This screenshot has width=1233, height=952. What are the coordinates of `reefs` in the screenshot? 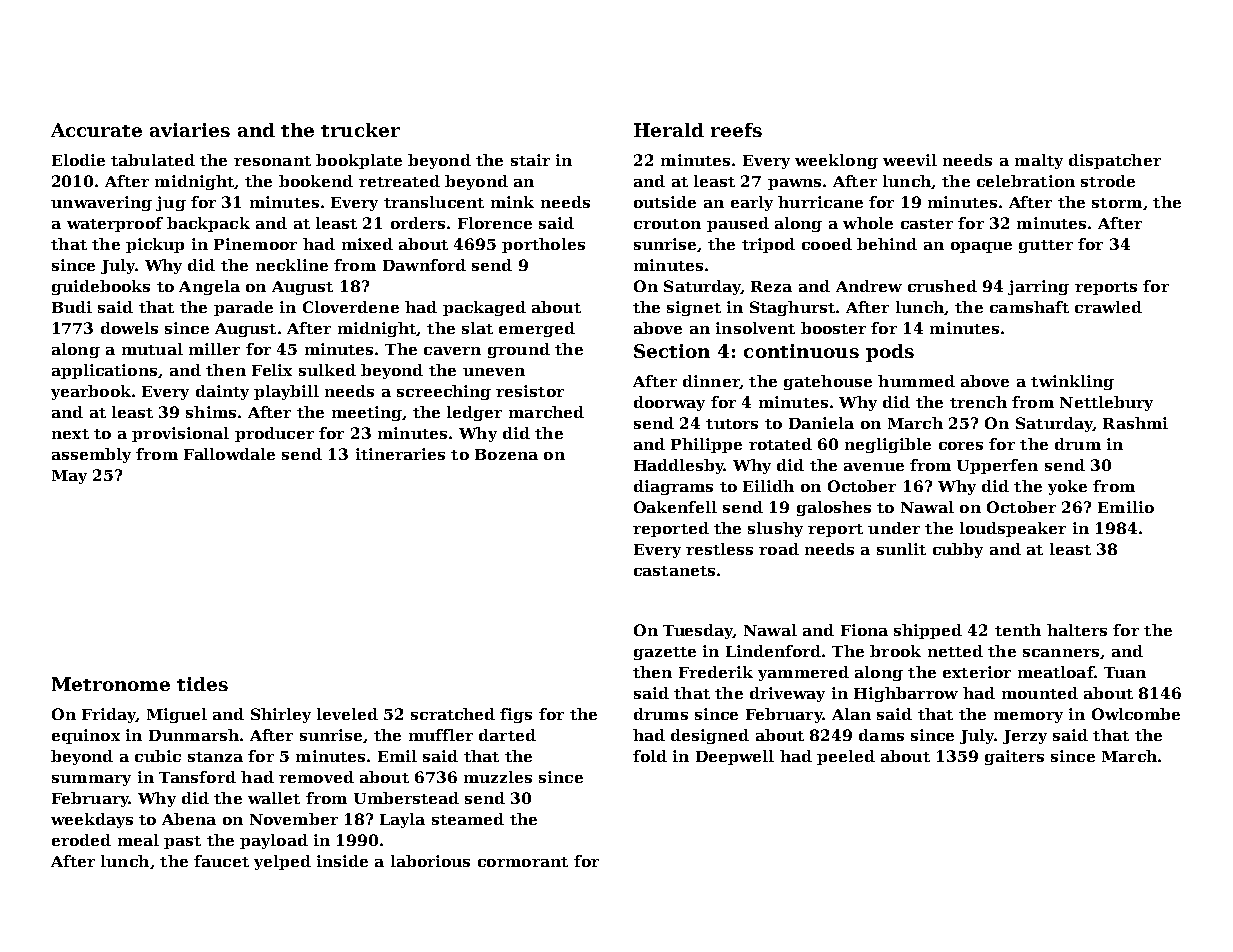 It's located at (736, 130).
